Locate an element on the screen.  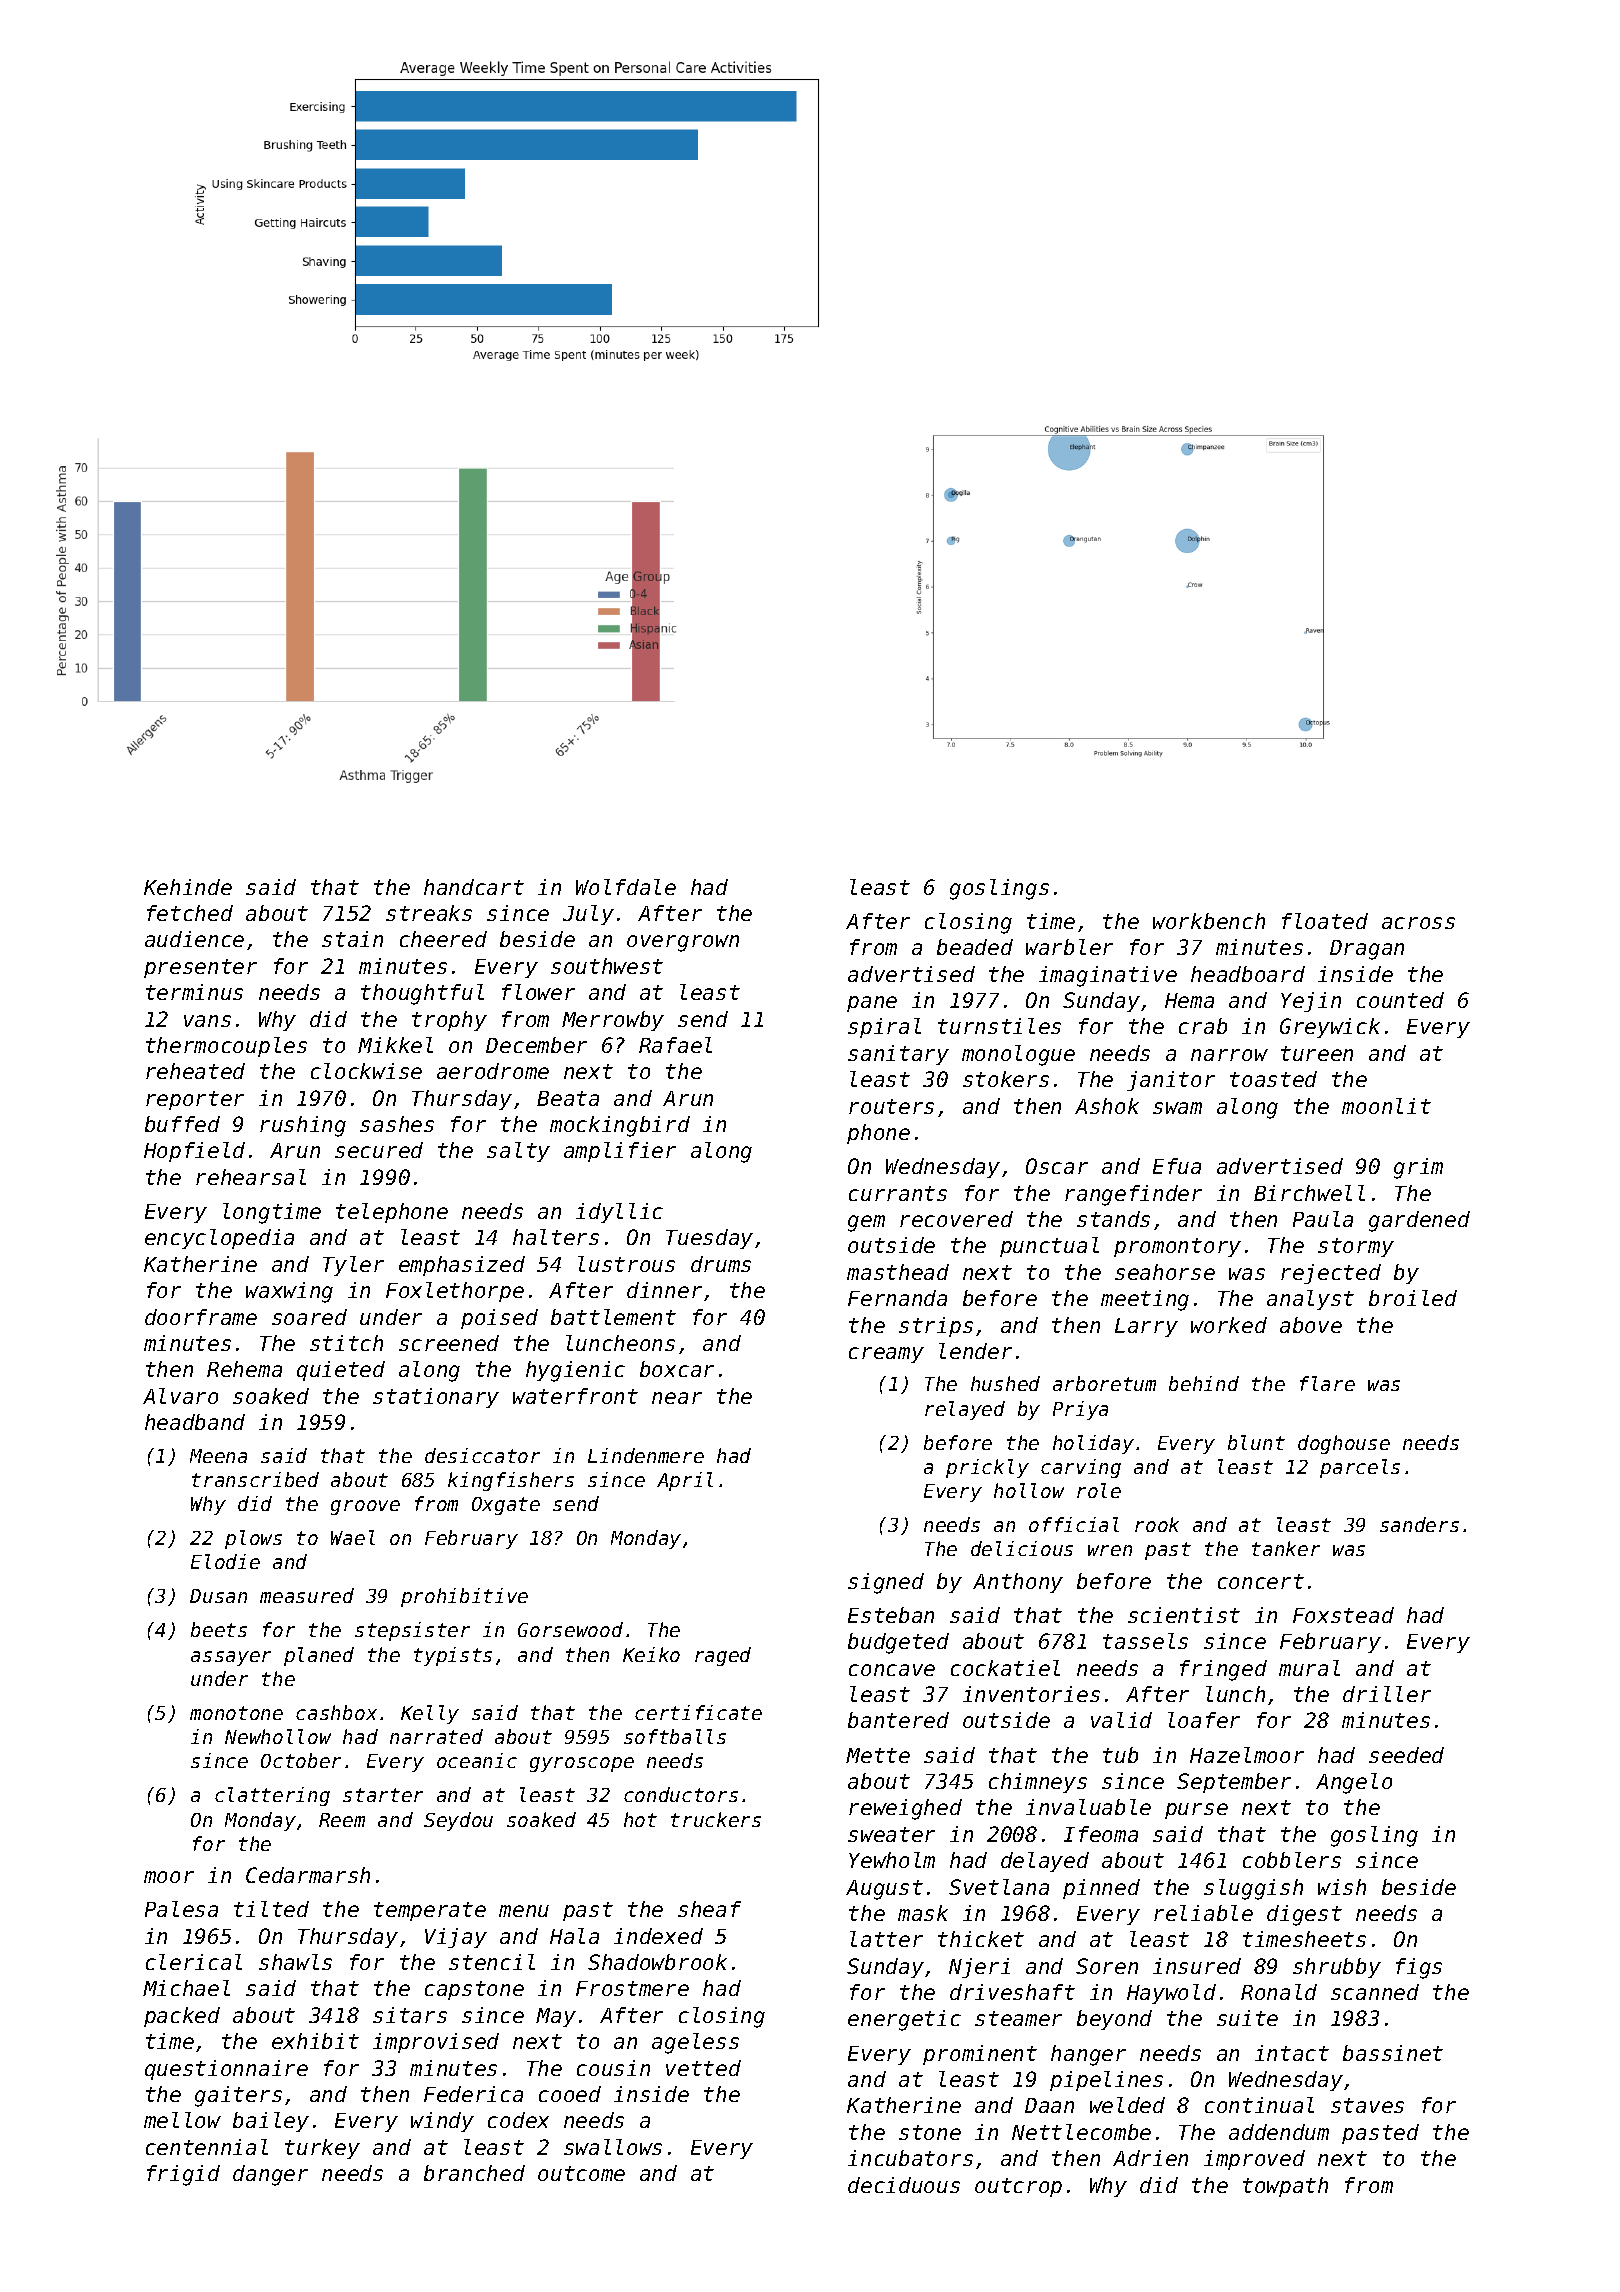
tilted is located at coordinates (271, 1909).
